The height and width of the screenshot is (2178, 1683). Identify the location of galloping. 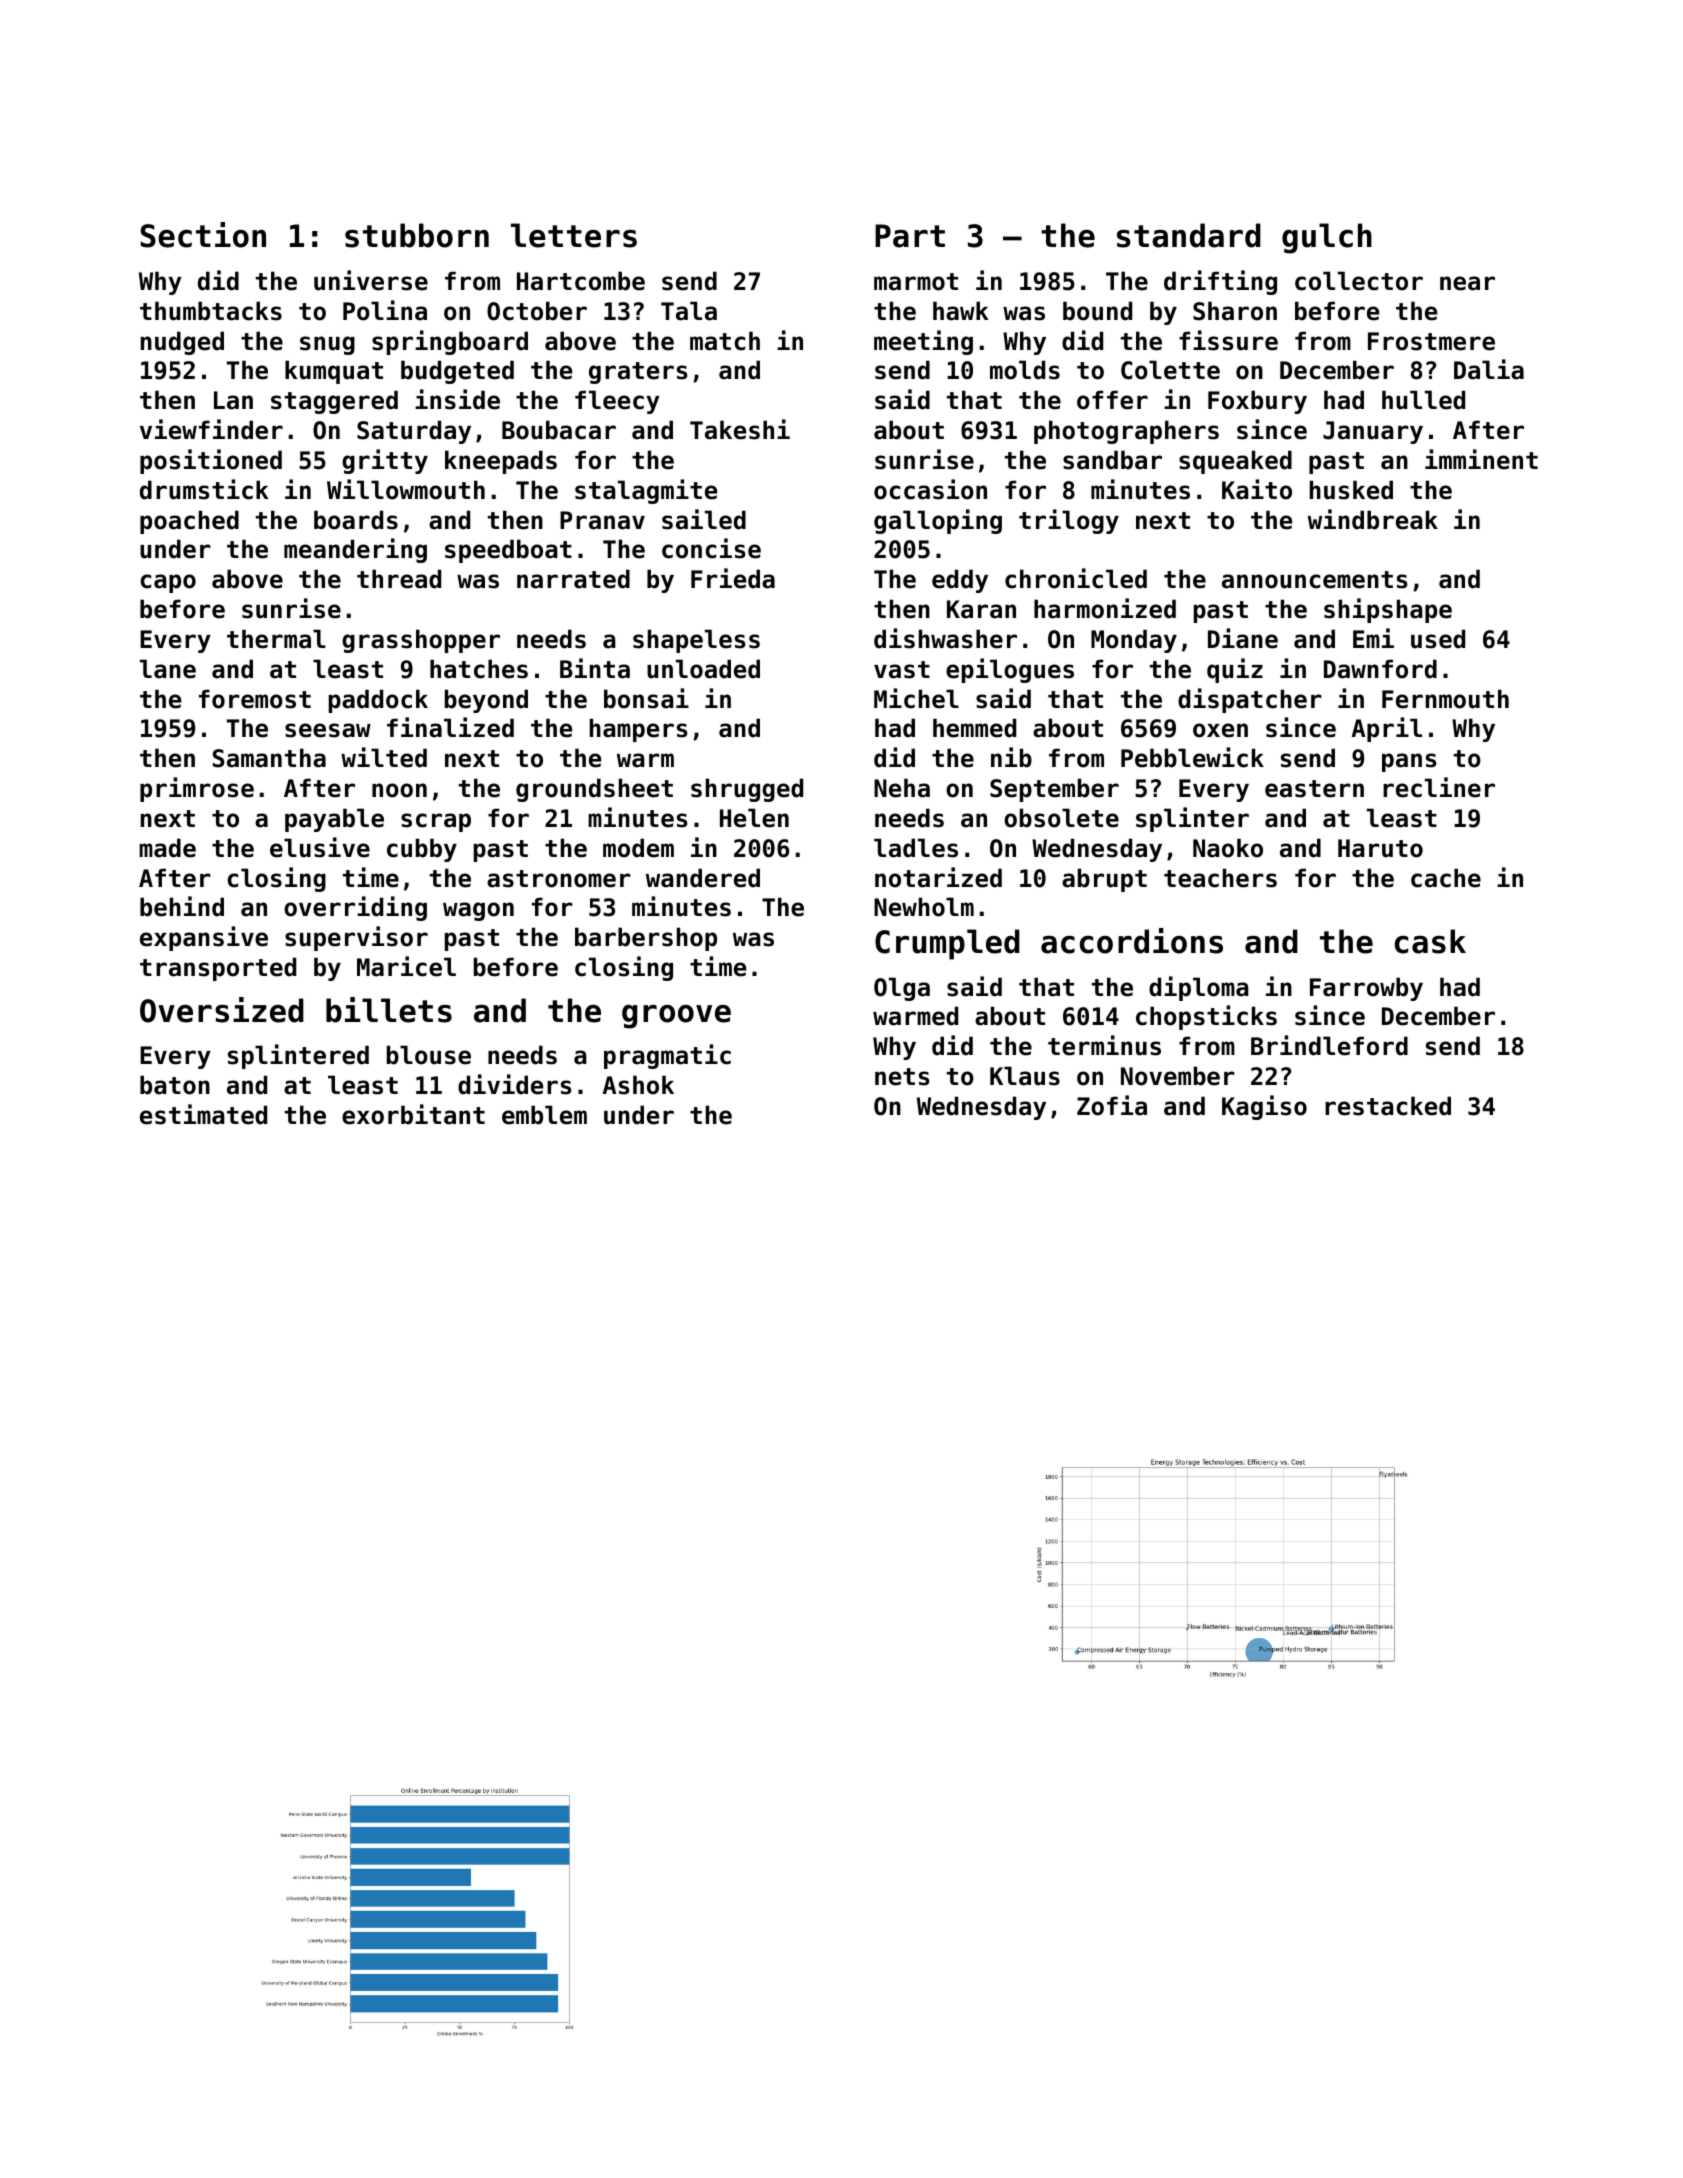
(938, 521).
